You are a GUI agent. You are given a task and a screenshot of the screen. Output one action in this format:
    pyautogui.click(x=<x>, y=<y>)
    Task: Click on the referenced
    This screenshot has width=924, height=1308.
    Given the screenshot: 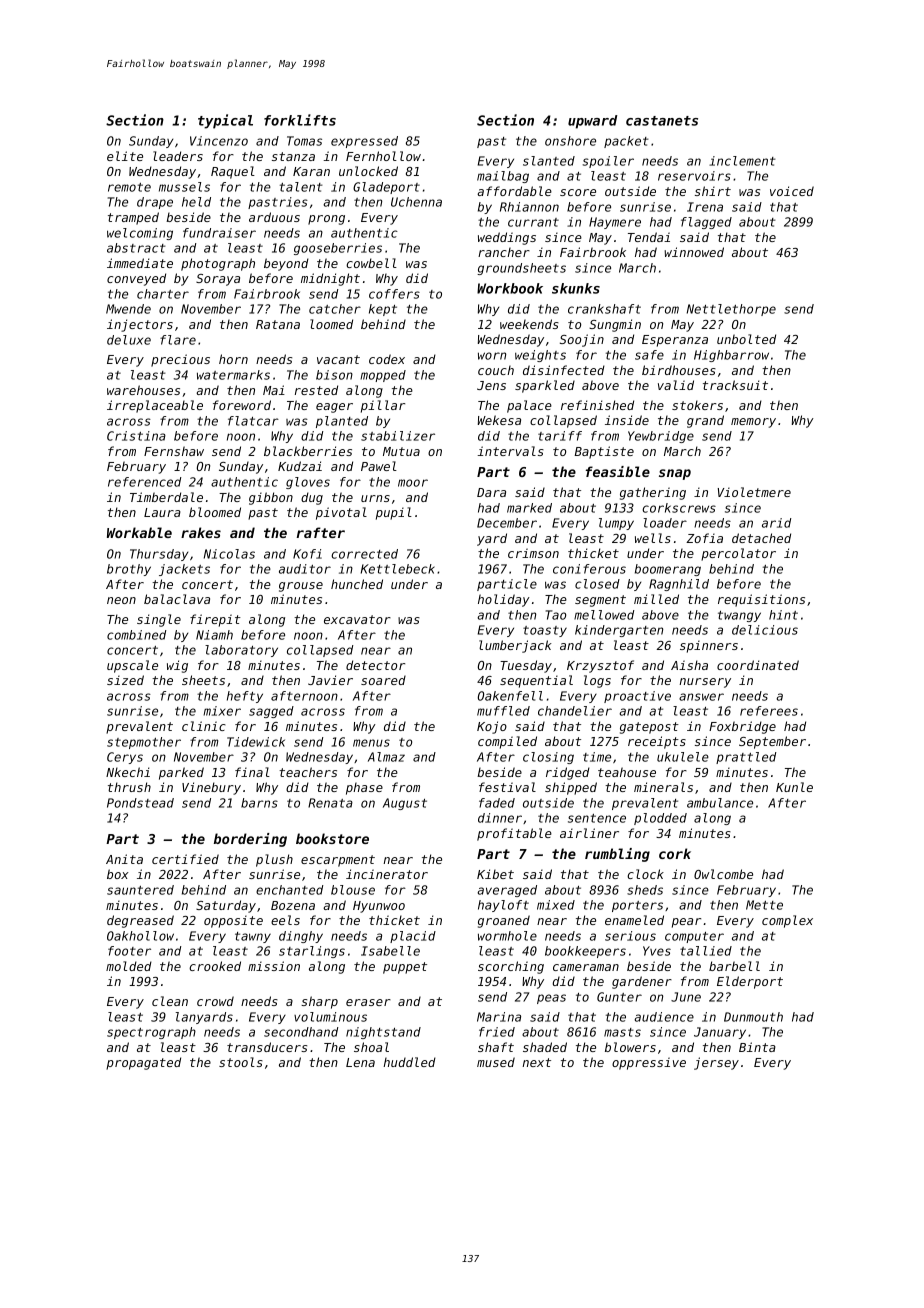 What is the action you would take?
    pyautogui.click(x=144, y=482)
